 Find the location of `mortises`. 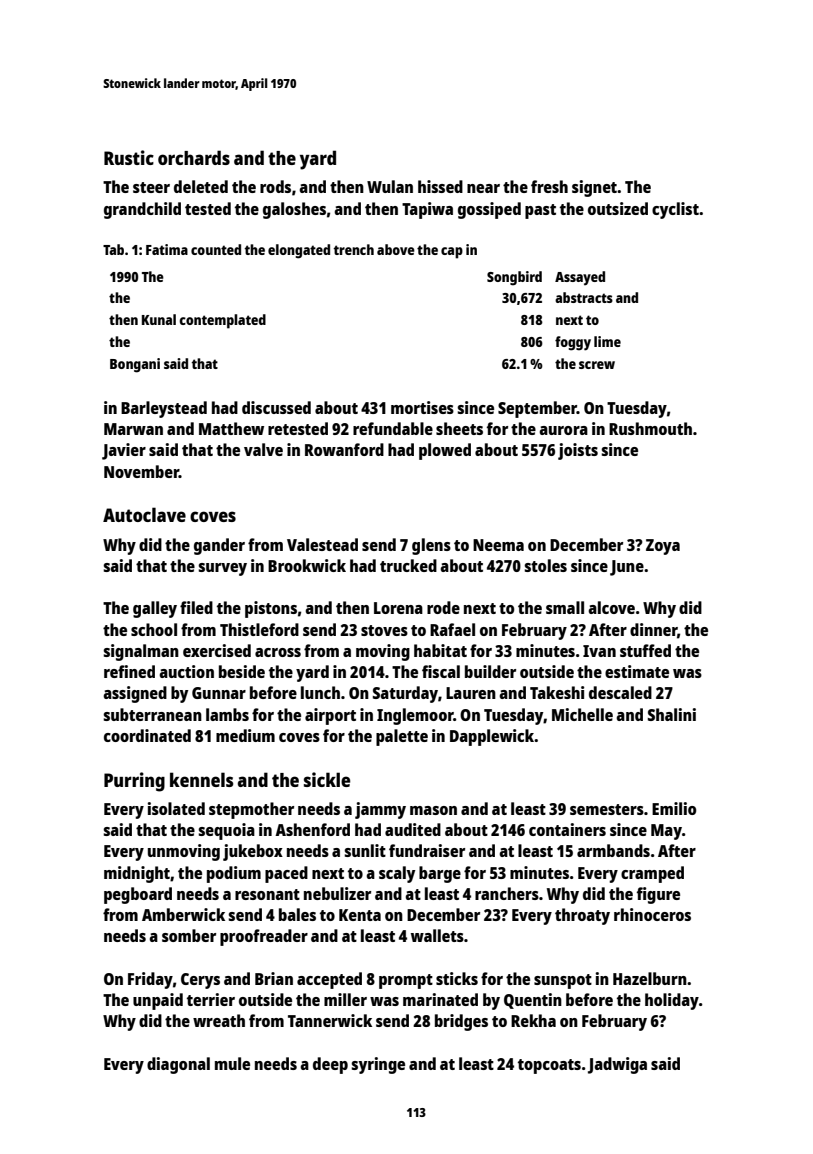

mortises is located at coordinates (422, 407).
